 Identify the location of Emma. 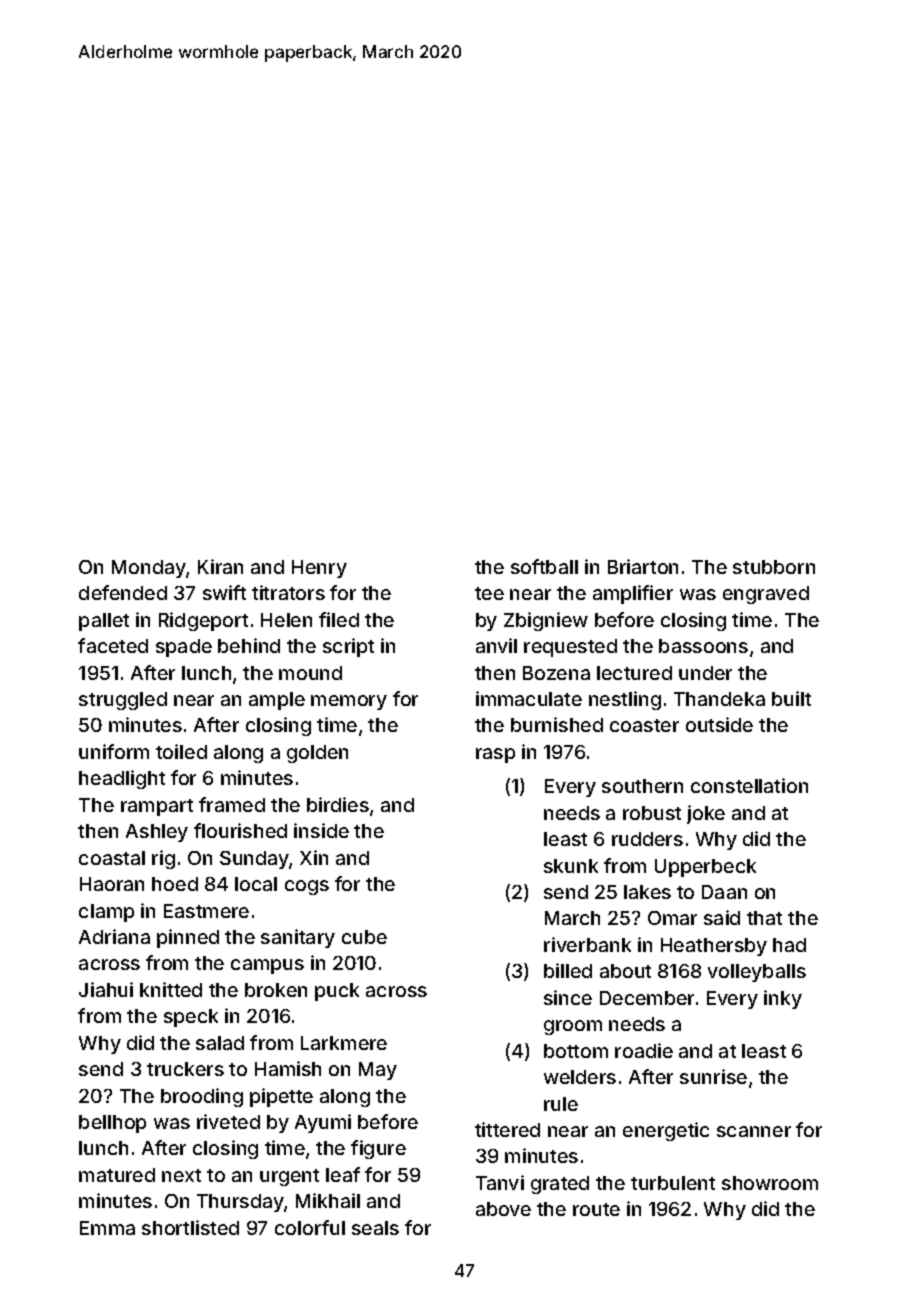
(107, 1228).
